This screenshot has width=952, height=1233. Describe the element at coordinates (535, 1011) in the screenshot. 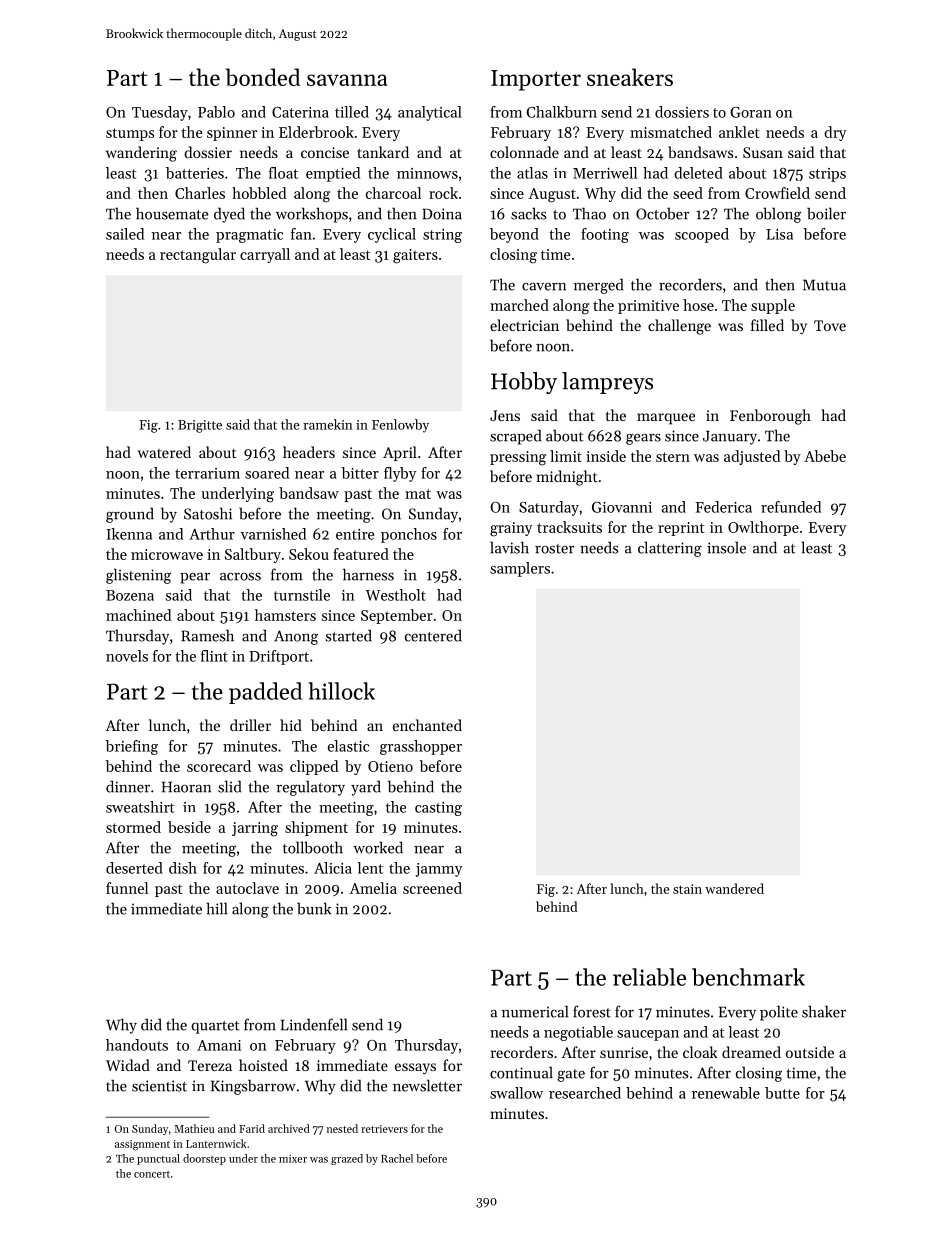

I see `numerical` at that location.
